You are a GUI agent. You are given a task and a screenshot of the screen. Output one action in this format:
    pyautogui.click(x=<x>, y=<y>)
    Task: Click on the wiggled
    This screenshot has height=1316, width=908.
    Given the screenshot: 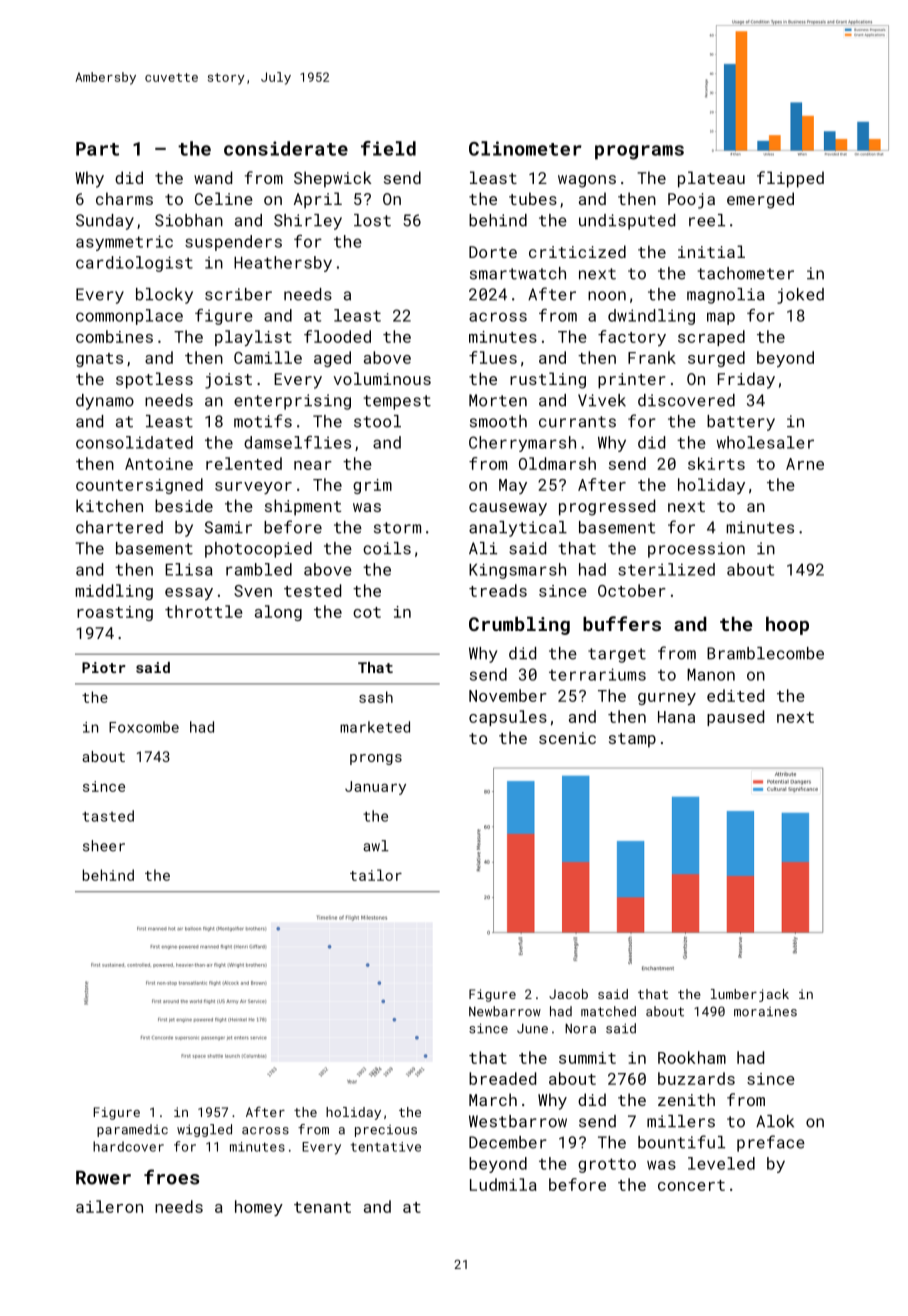 What is the action you would take?
    pyautogui.click(x=204, y=1130)
